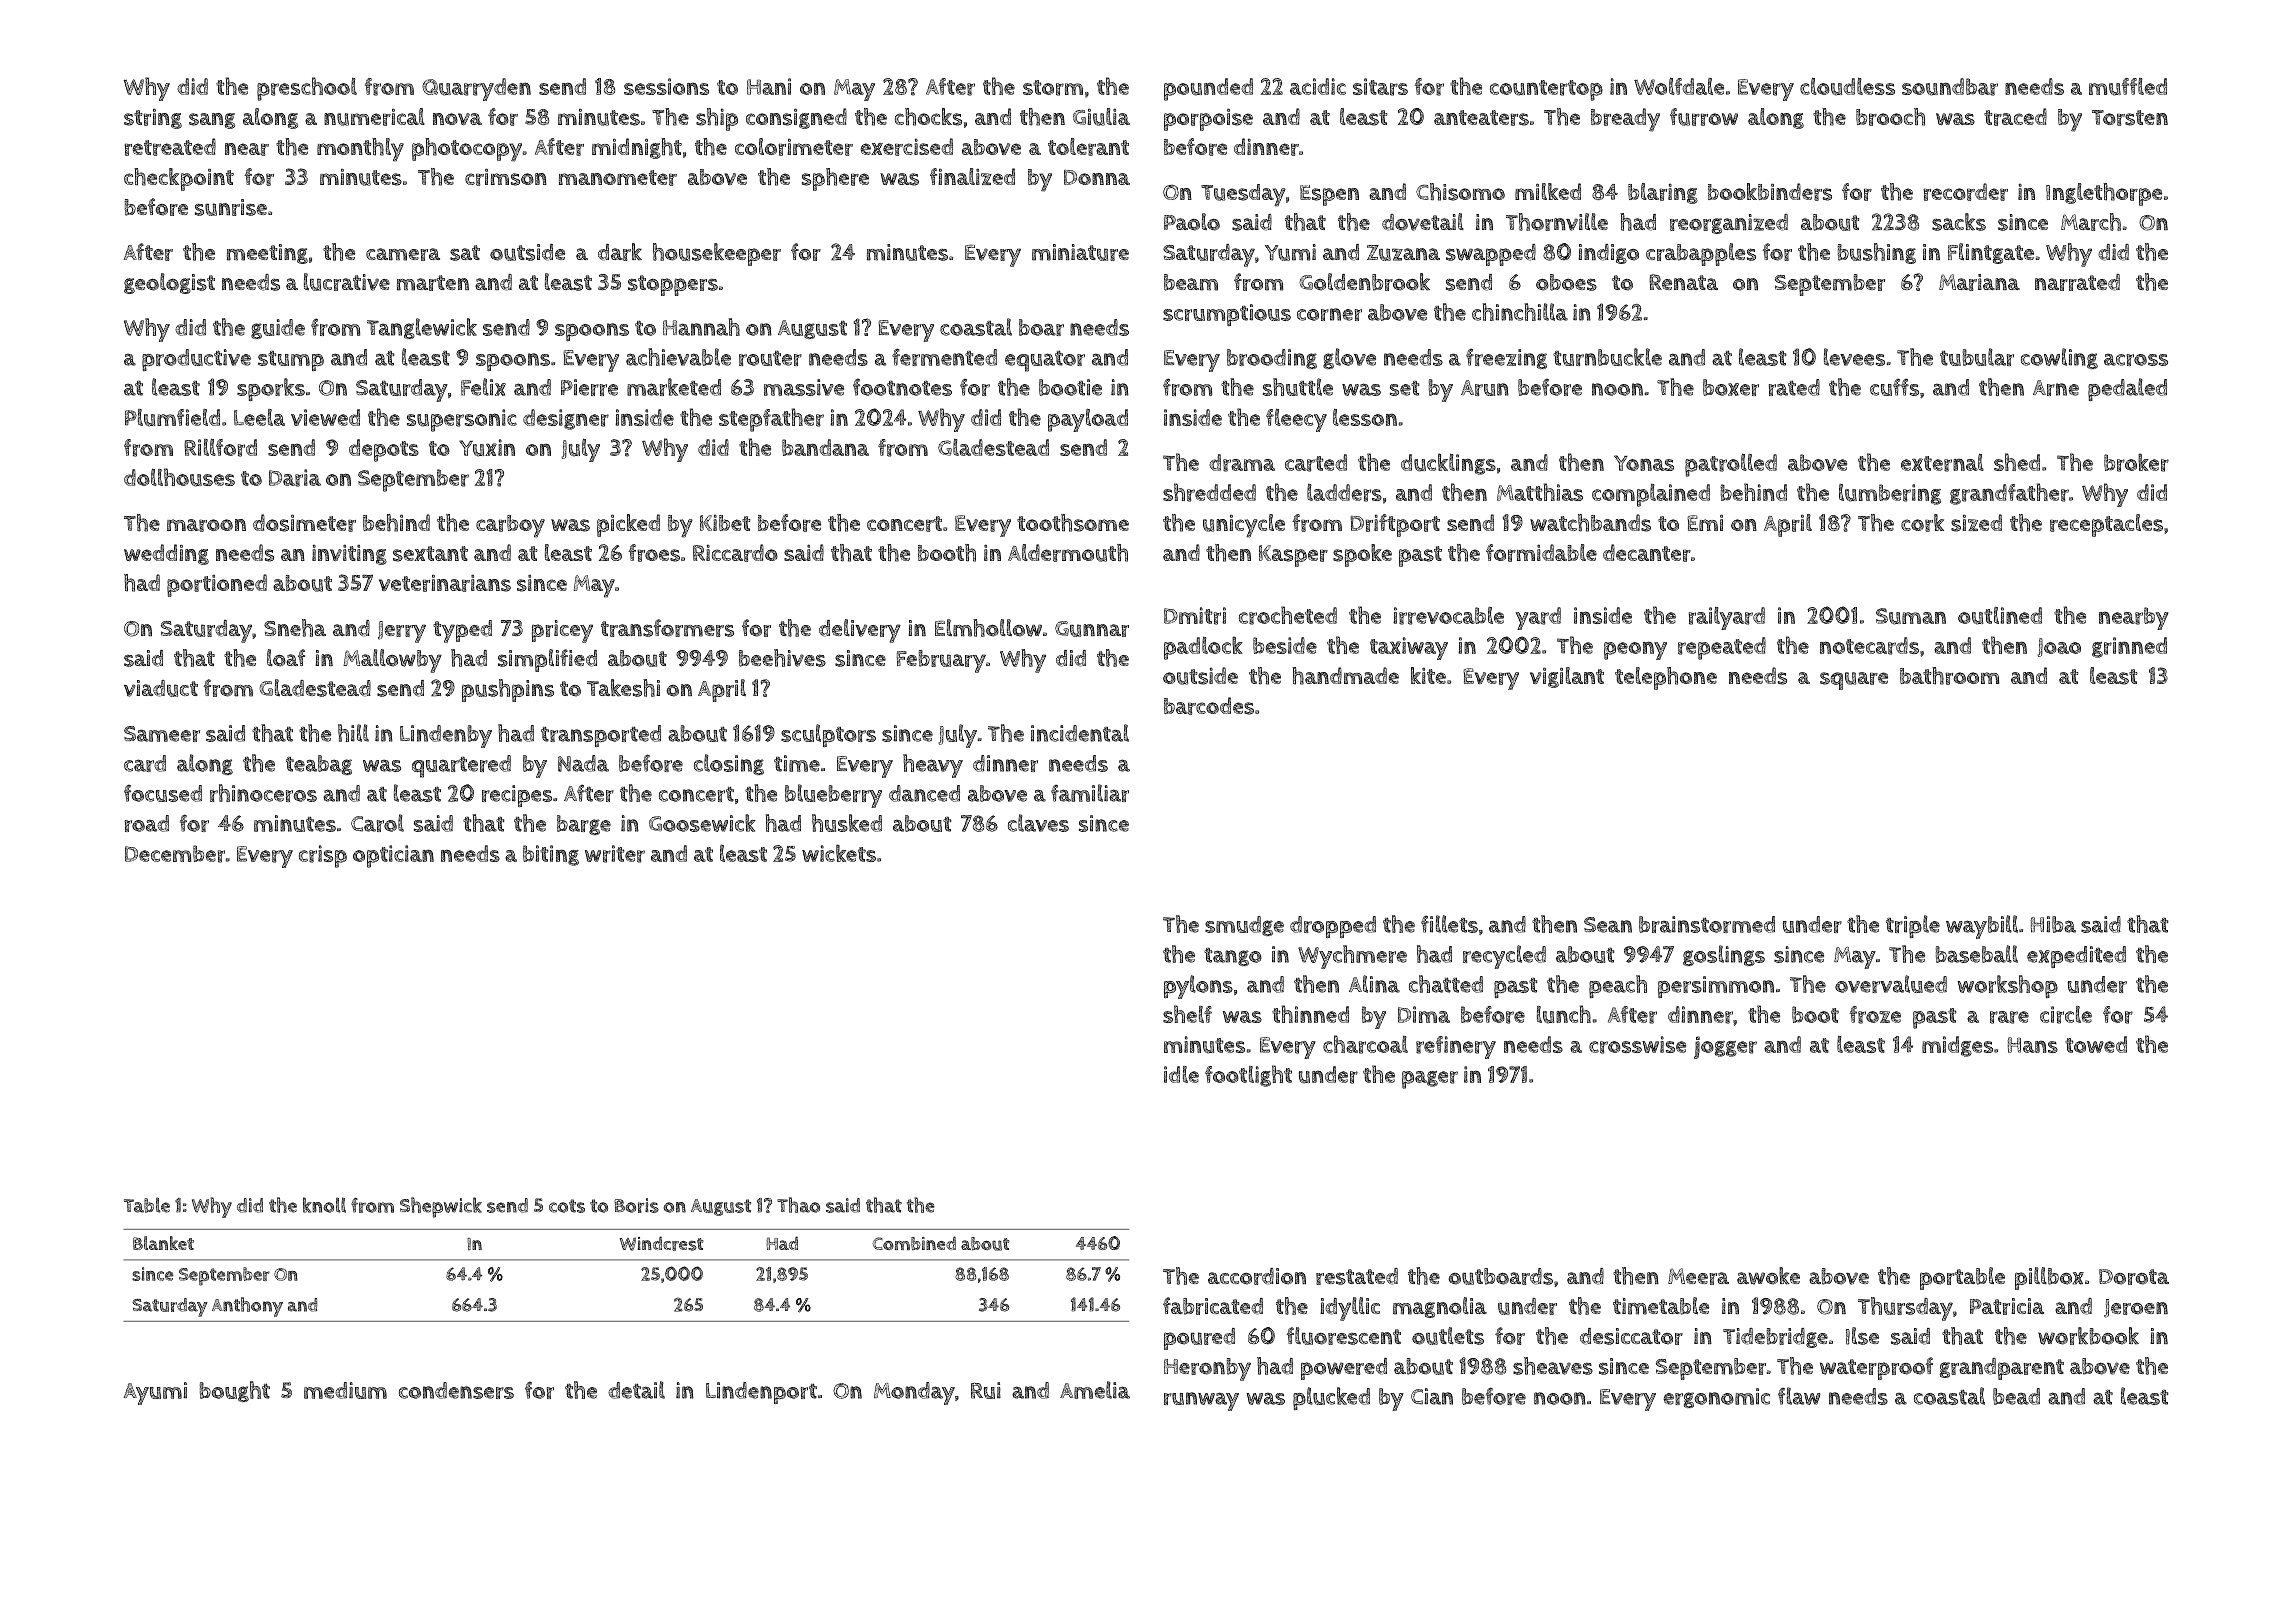  Describe the element at coordinates (1242, 463) in the page. I see `drama` at that location.
